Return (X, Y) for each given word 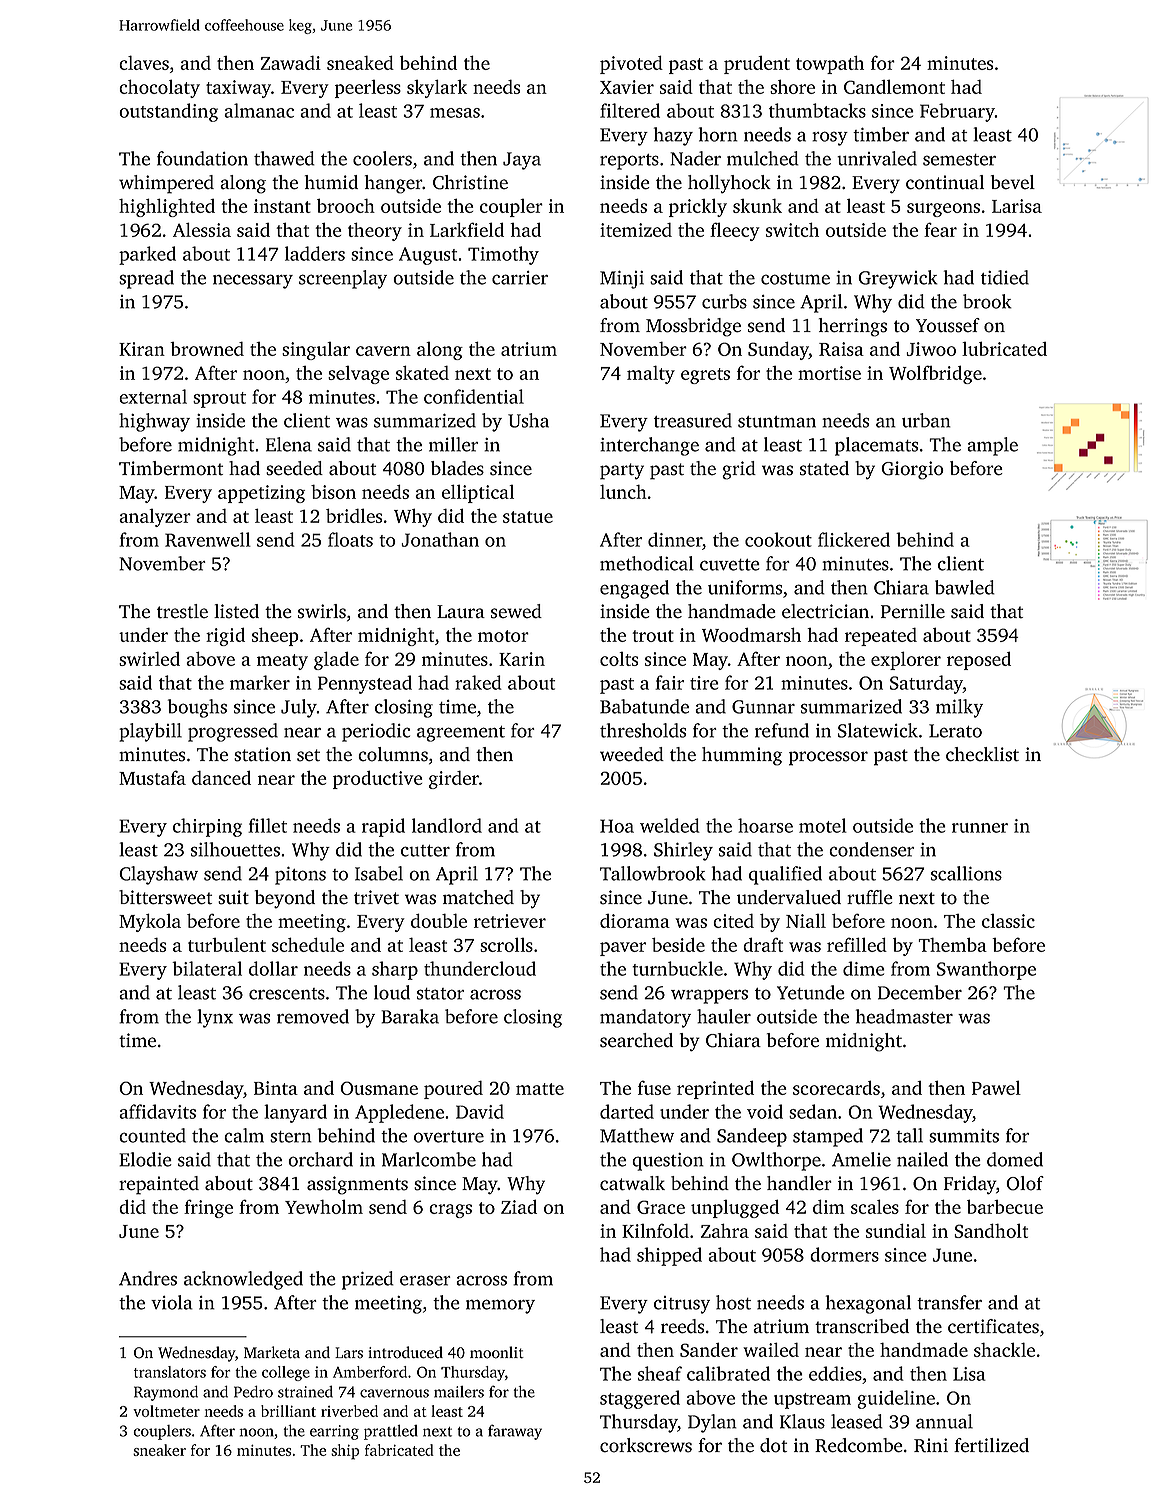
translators (170, 1372)
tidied (1005, 277)
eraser (425, 1280)
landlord (447, 825)
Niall (806, 920)
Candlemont (894, 86)
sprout (219, 400)
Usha (528, 420)
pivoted (631, 64)
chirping (207, 827)
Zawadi (291, 63)
